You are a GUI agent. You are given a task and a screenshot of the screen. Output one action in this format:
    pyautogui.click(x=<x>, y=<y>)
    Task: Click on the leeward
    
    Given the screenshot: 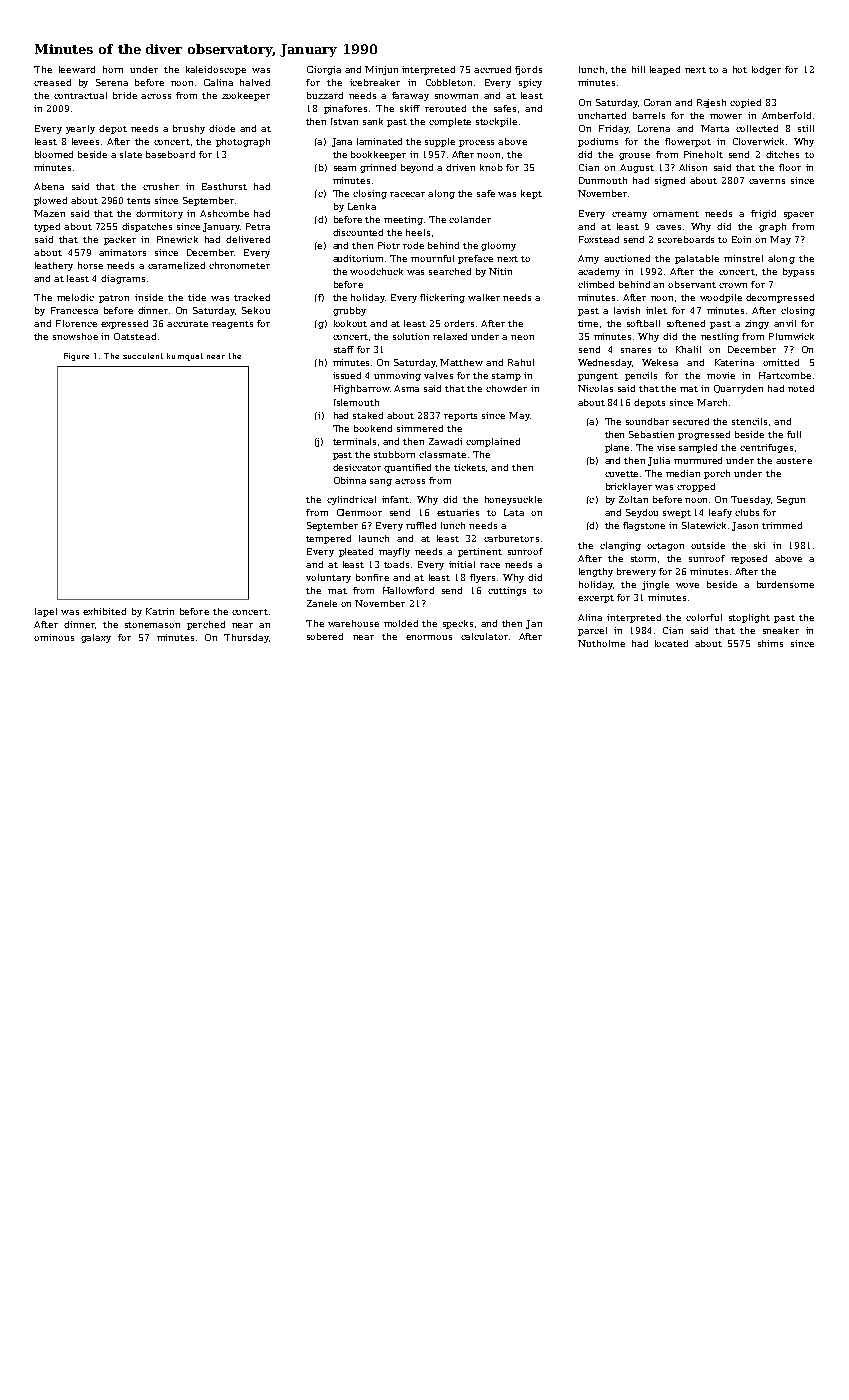 What is the action you would take?
    pyautogui.click(x=77, y=69)
